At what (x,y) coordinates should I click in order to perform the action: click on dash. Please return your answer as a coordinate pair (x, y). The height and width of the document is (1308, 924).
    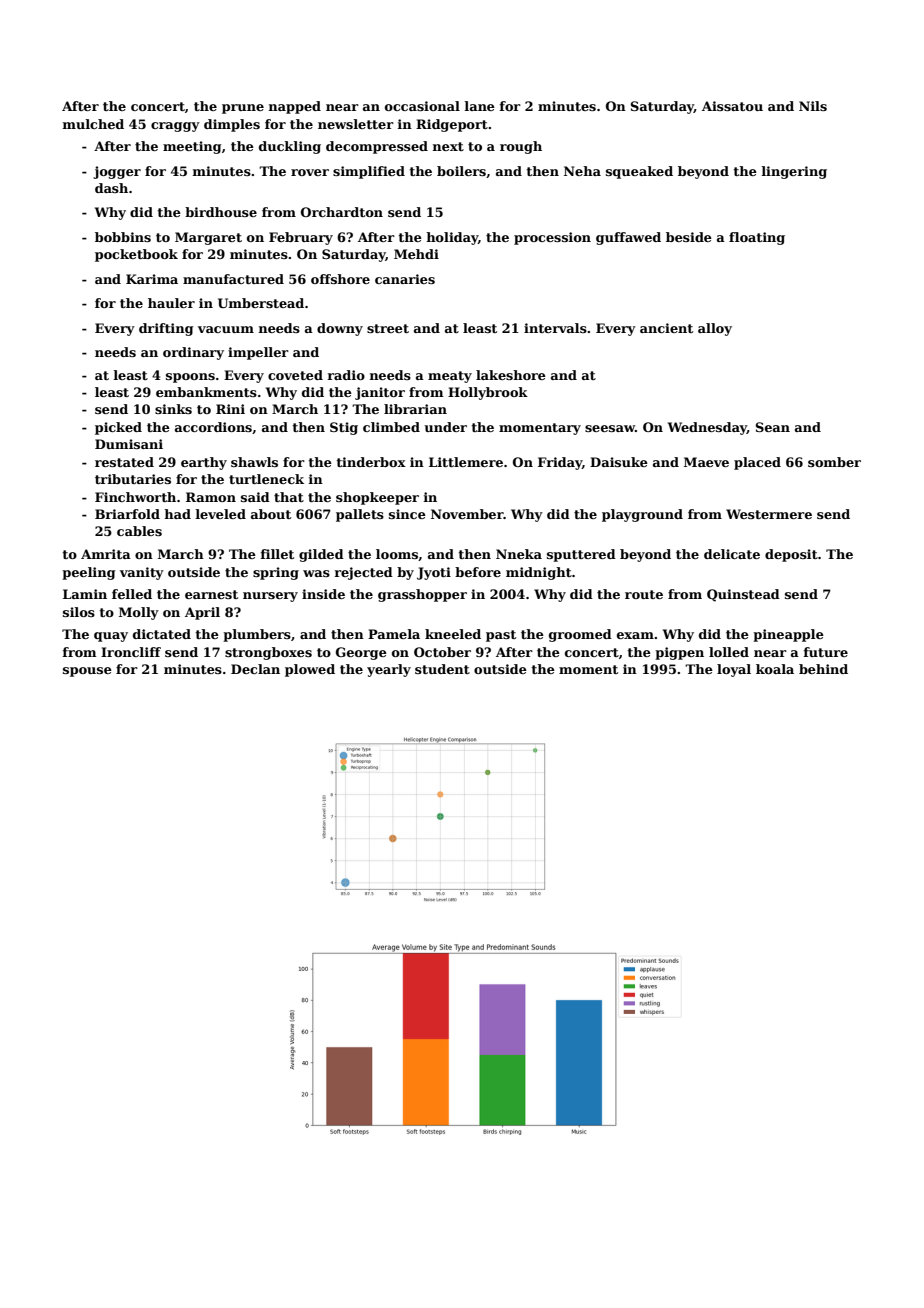
    Looking at the image, I should click on (111, 188).
